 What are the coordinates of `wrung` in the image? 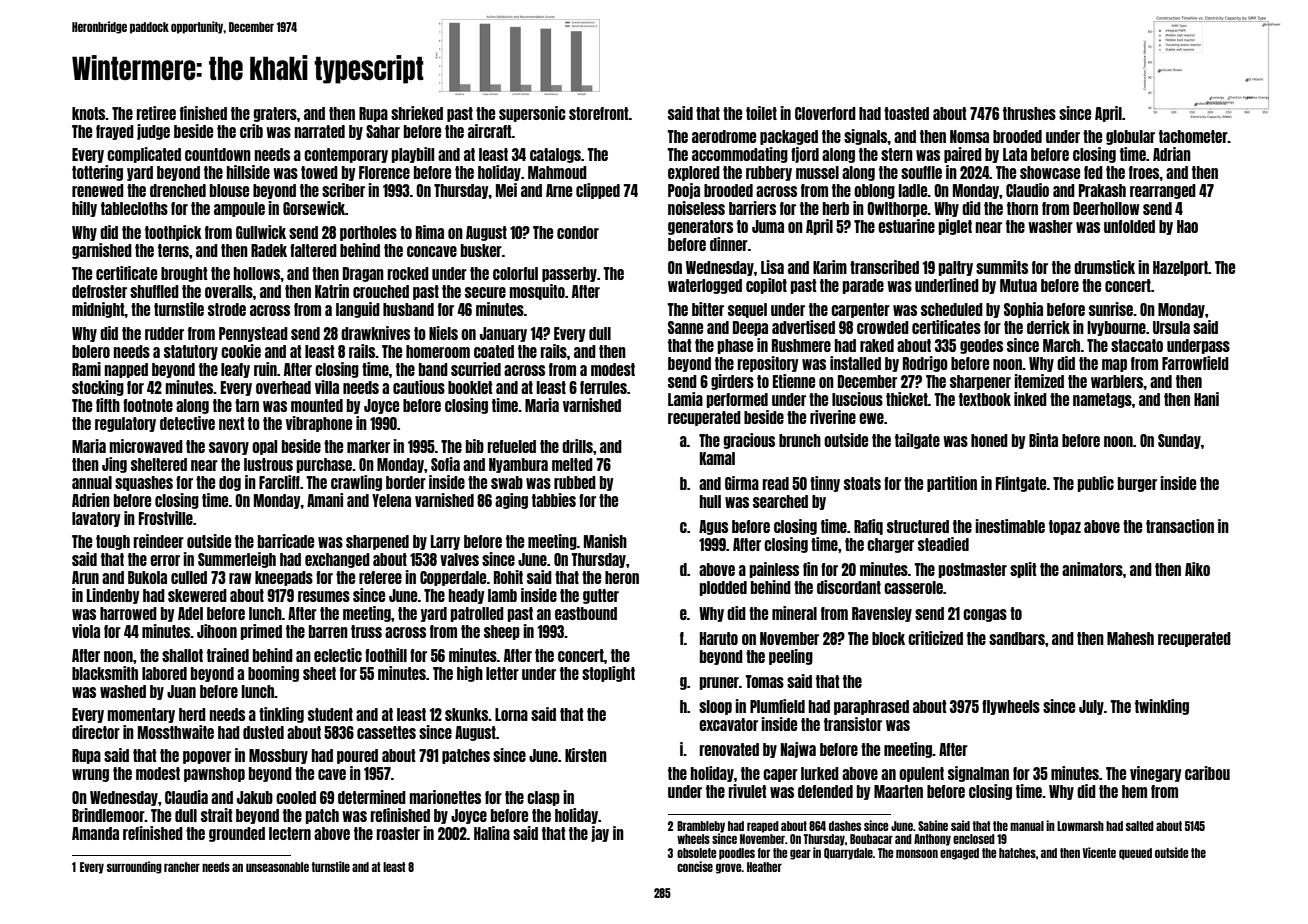 It's located at (90, 775).
